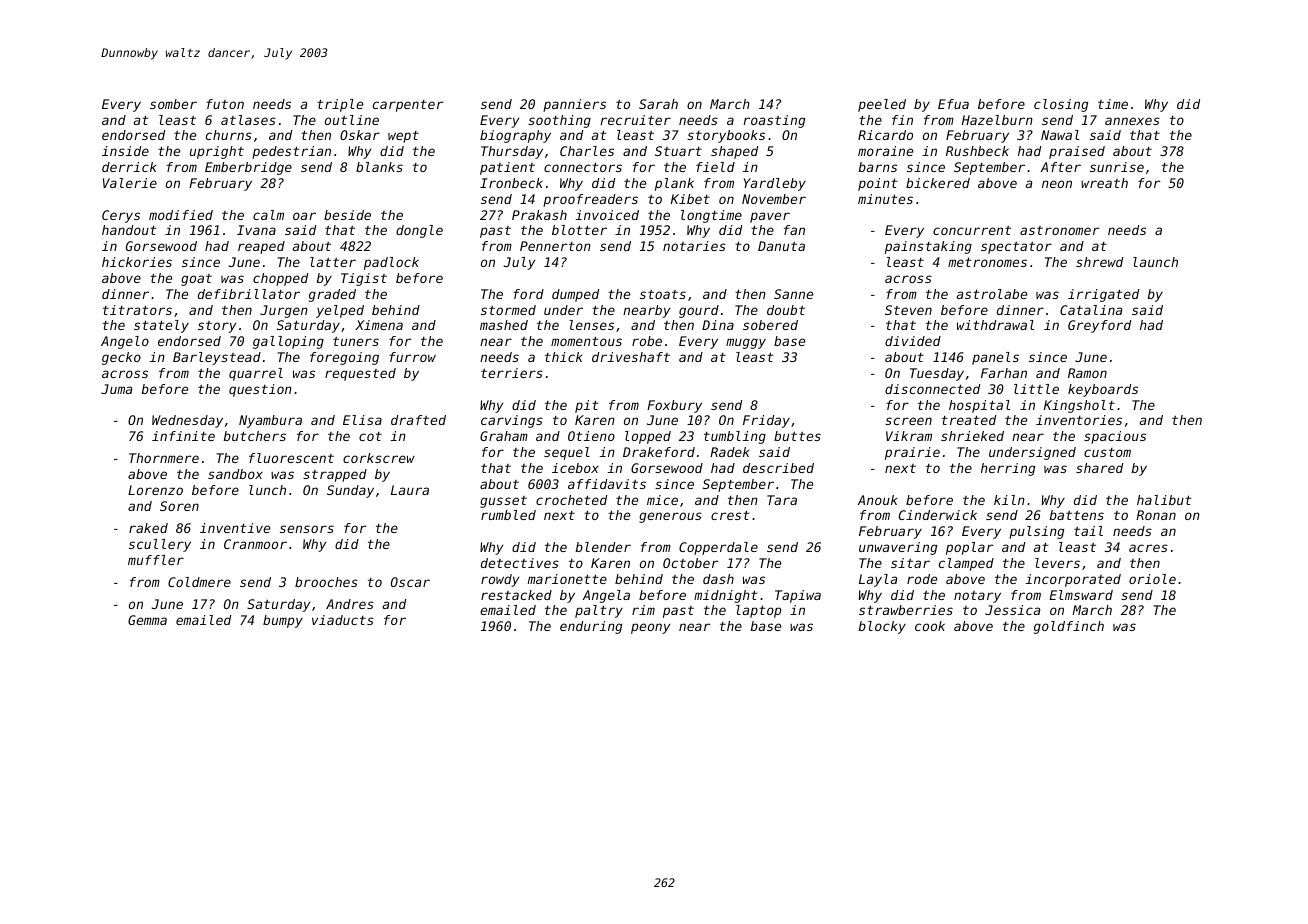 This image has width=1308, height=924. Describe the element at coordinates (173, 104) in the image. I see `somber` at that location.
